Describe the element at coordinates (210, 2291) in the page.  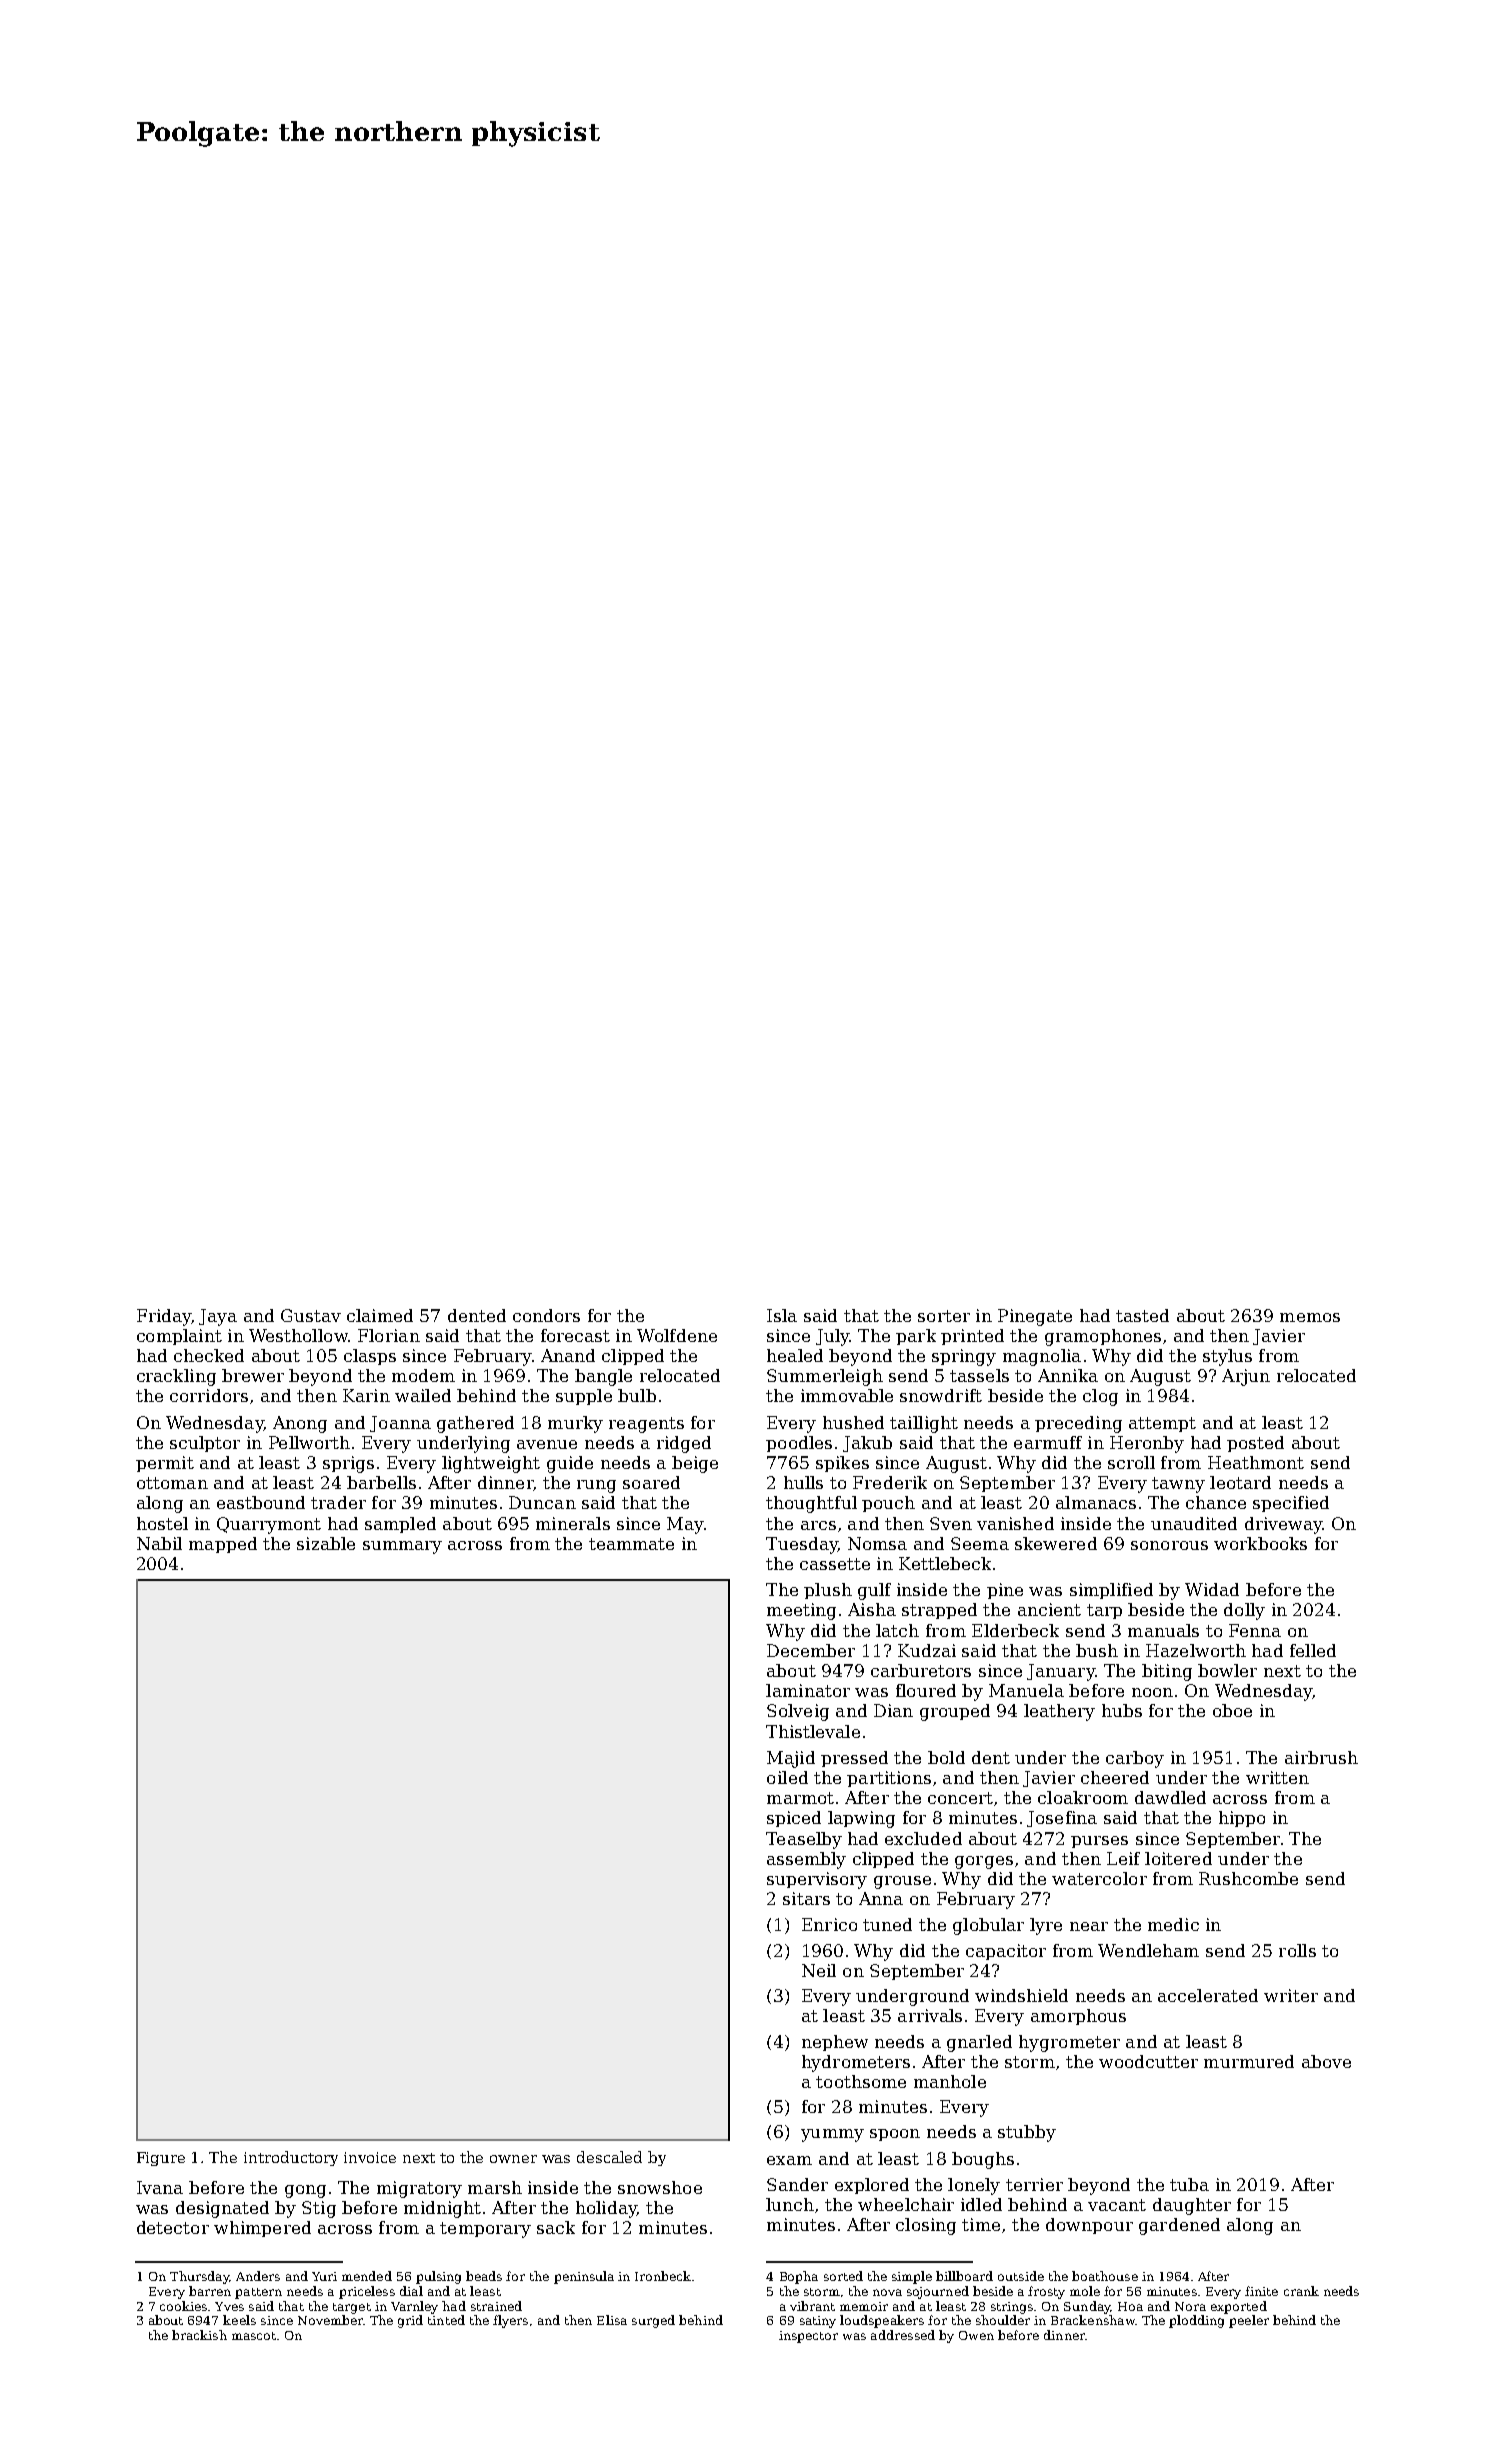
I see `barren` at that location.
